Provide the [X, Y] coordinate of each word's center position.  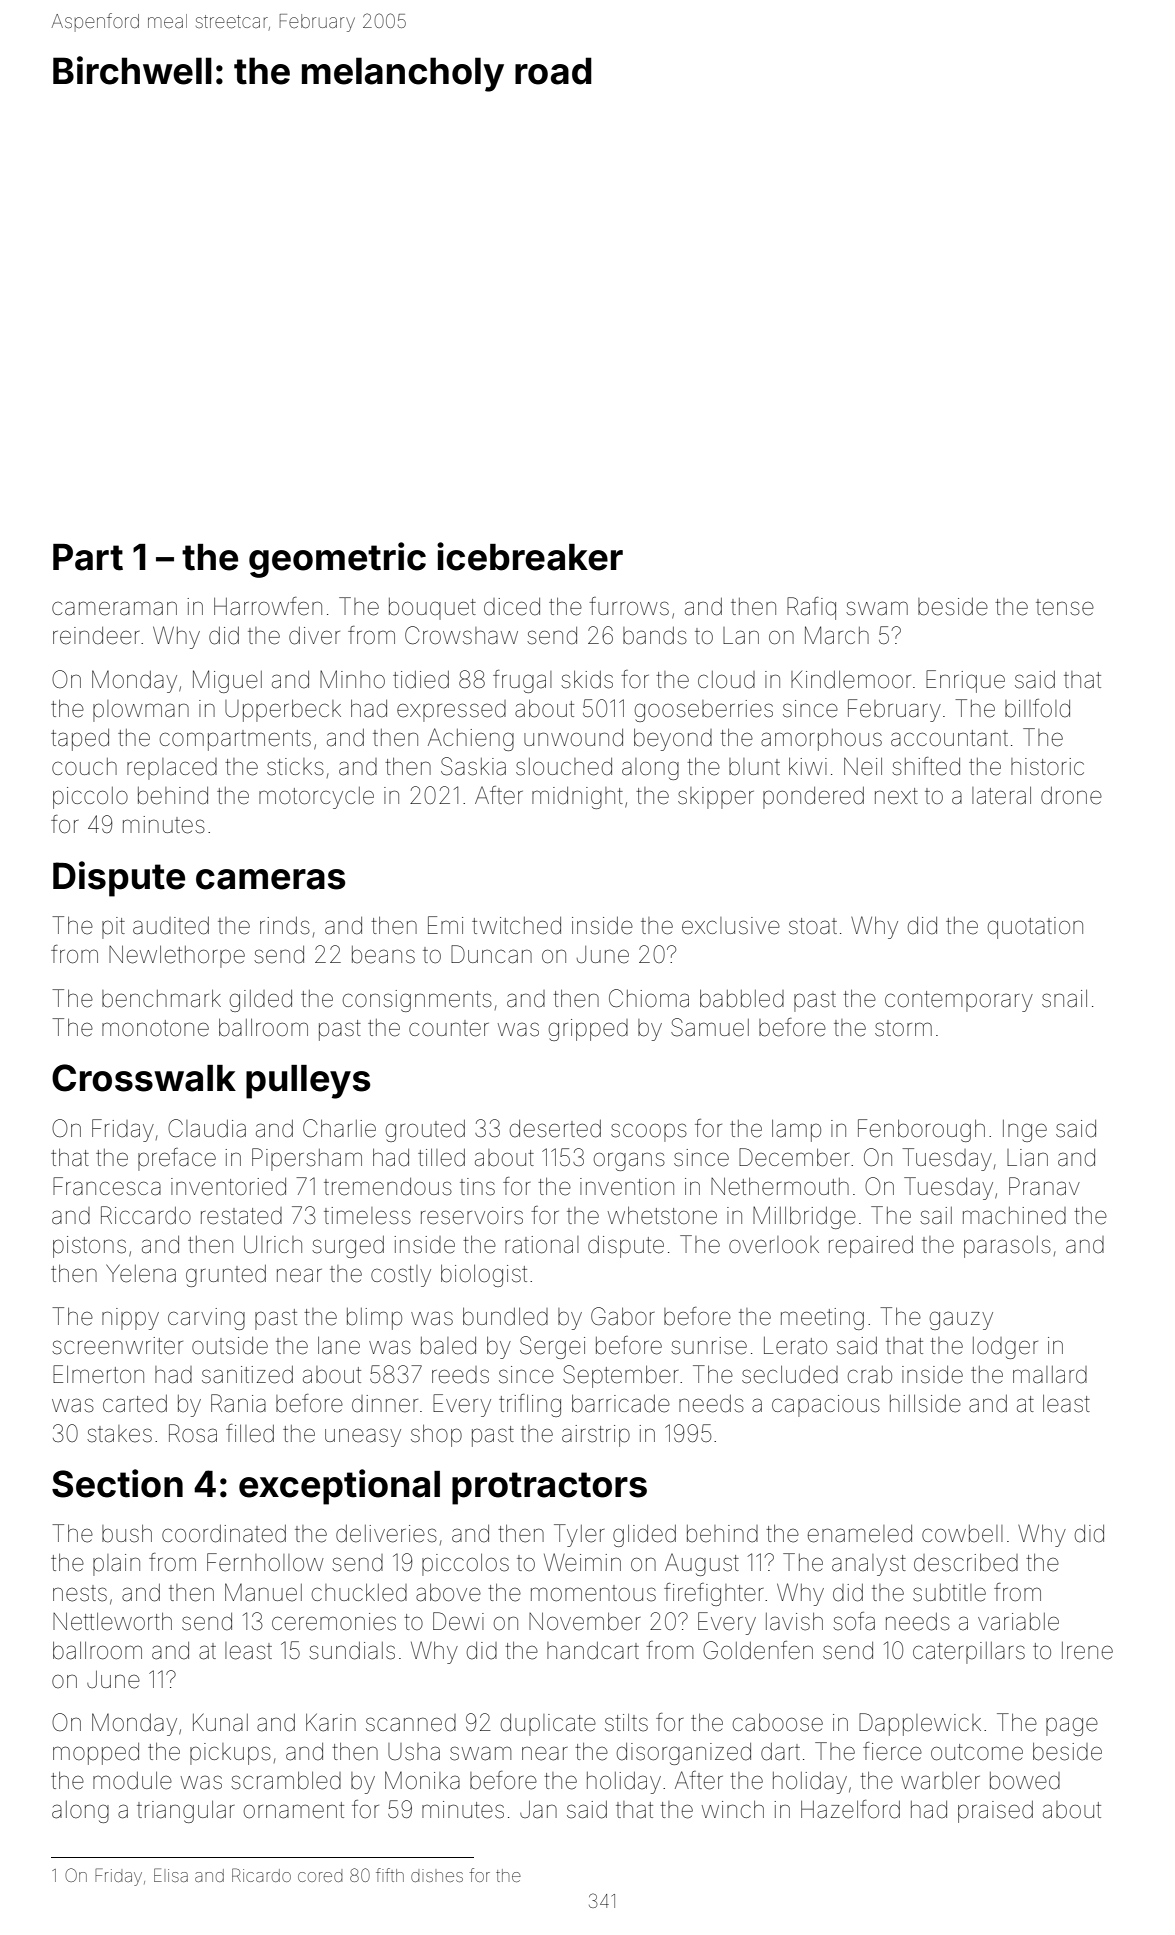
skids [587, 680]
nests [80, 1593]
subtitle [949, 1593]
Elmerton [98, 1374]
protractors [549, 1488]
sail [936, 1216]
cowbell [962, 1534]
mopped [96, 1754]
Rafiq [811, 608]
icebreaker [530, 556]
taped [80, 740]
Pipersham [307, 1159]
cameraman [114, 608]
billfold [1037, 708]
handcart [593, 1651]
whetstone [662, 1216]
